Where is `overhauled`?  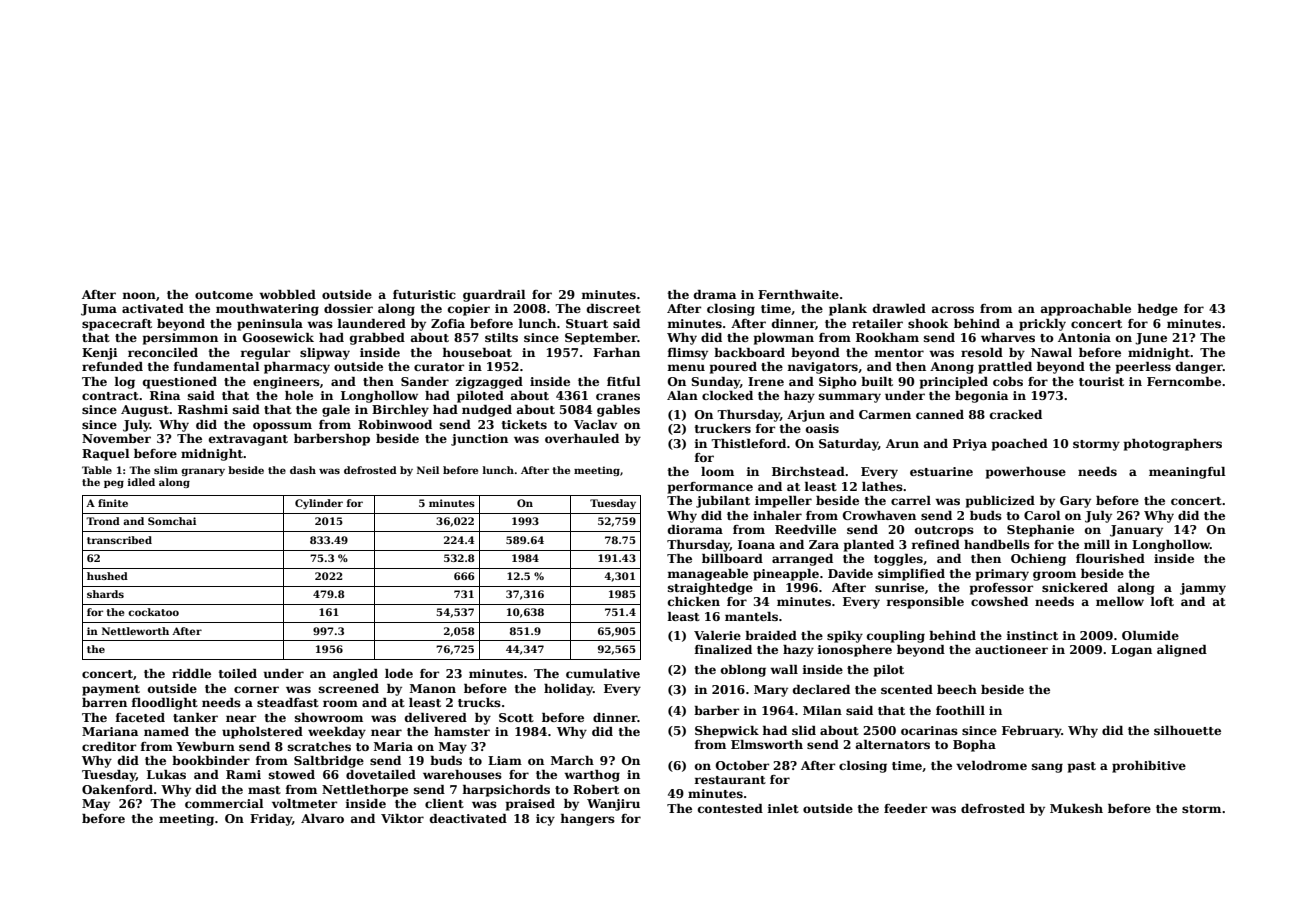
overhauled is located at coordinates (582, 438).
